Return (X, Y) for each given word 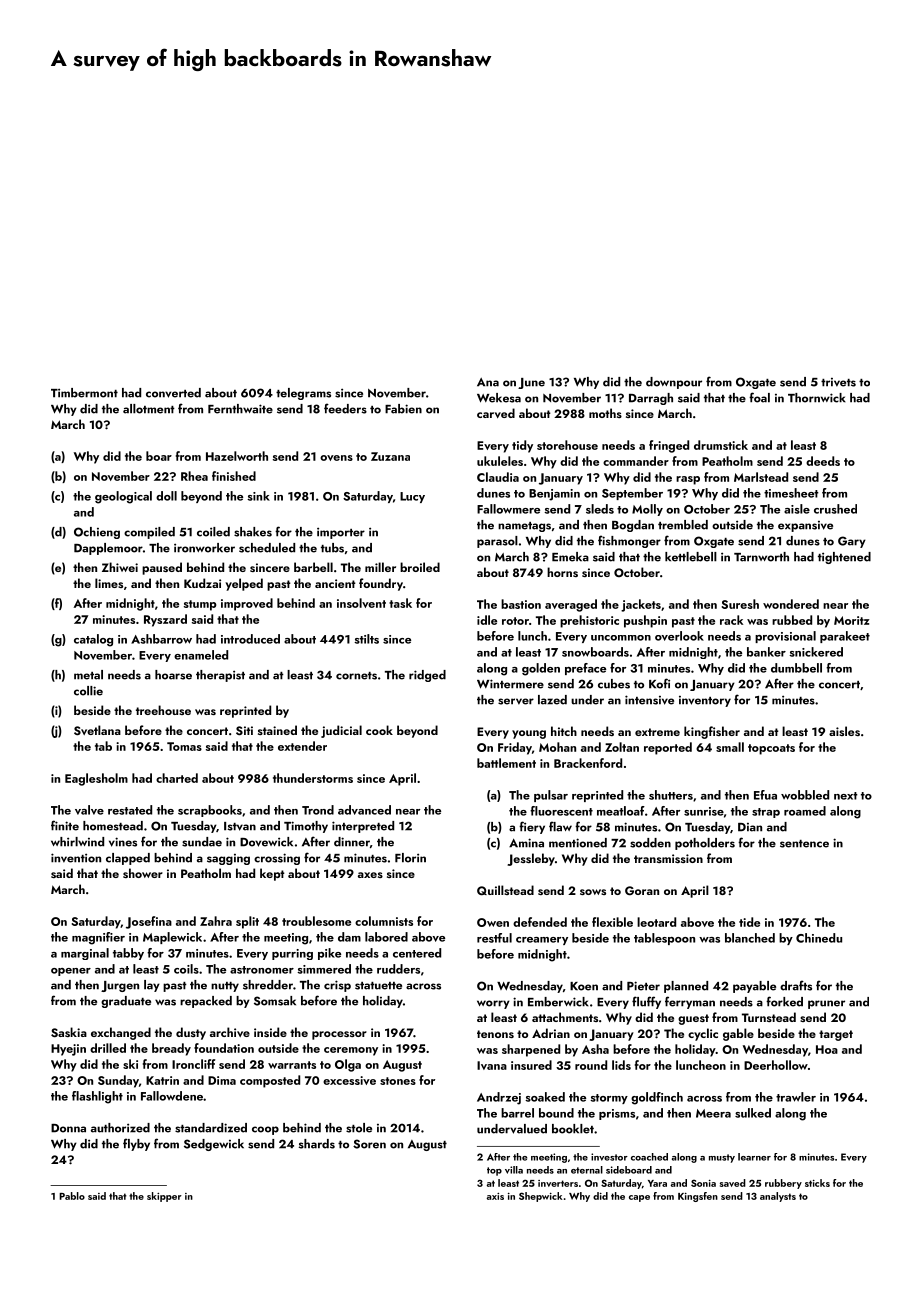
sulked (753, 1113)
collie (88, 691)
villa (514, 1170)
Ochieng (97, 533)
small (730, 747)
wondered (791, 604)
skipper (164, 1197)
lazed (552, 700)
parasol (497, 542)
